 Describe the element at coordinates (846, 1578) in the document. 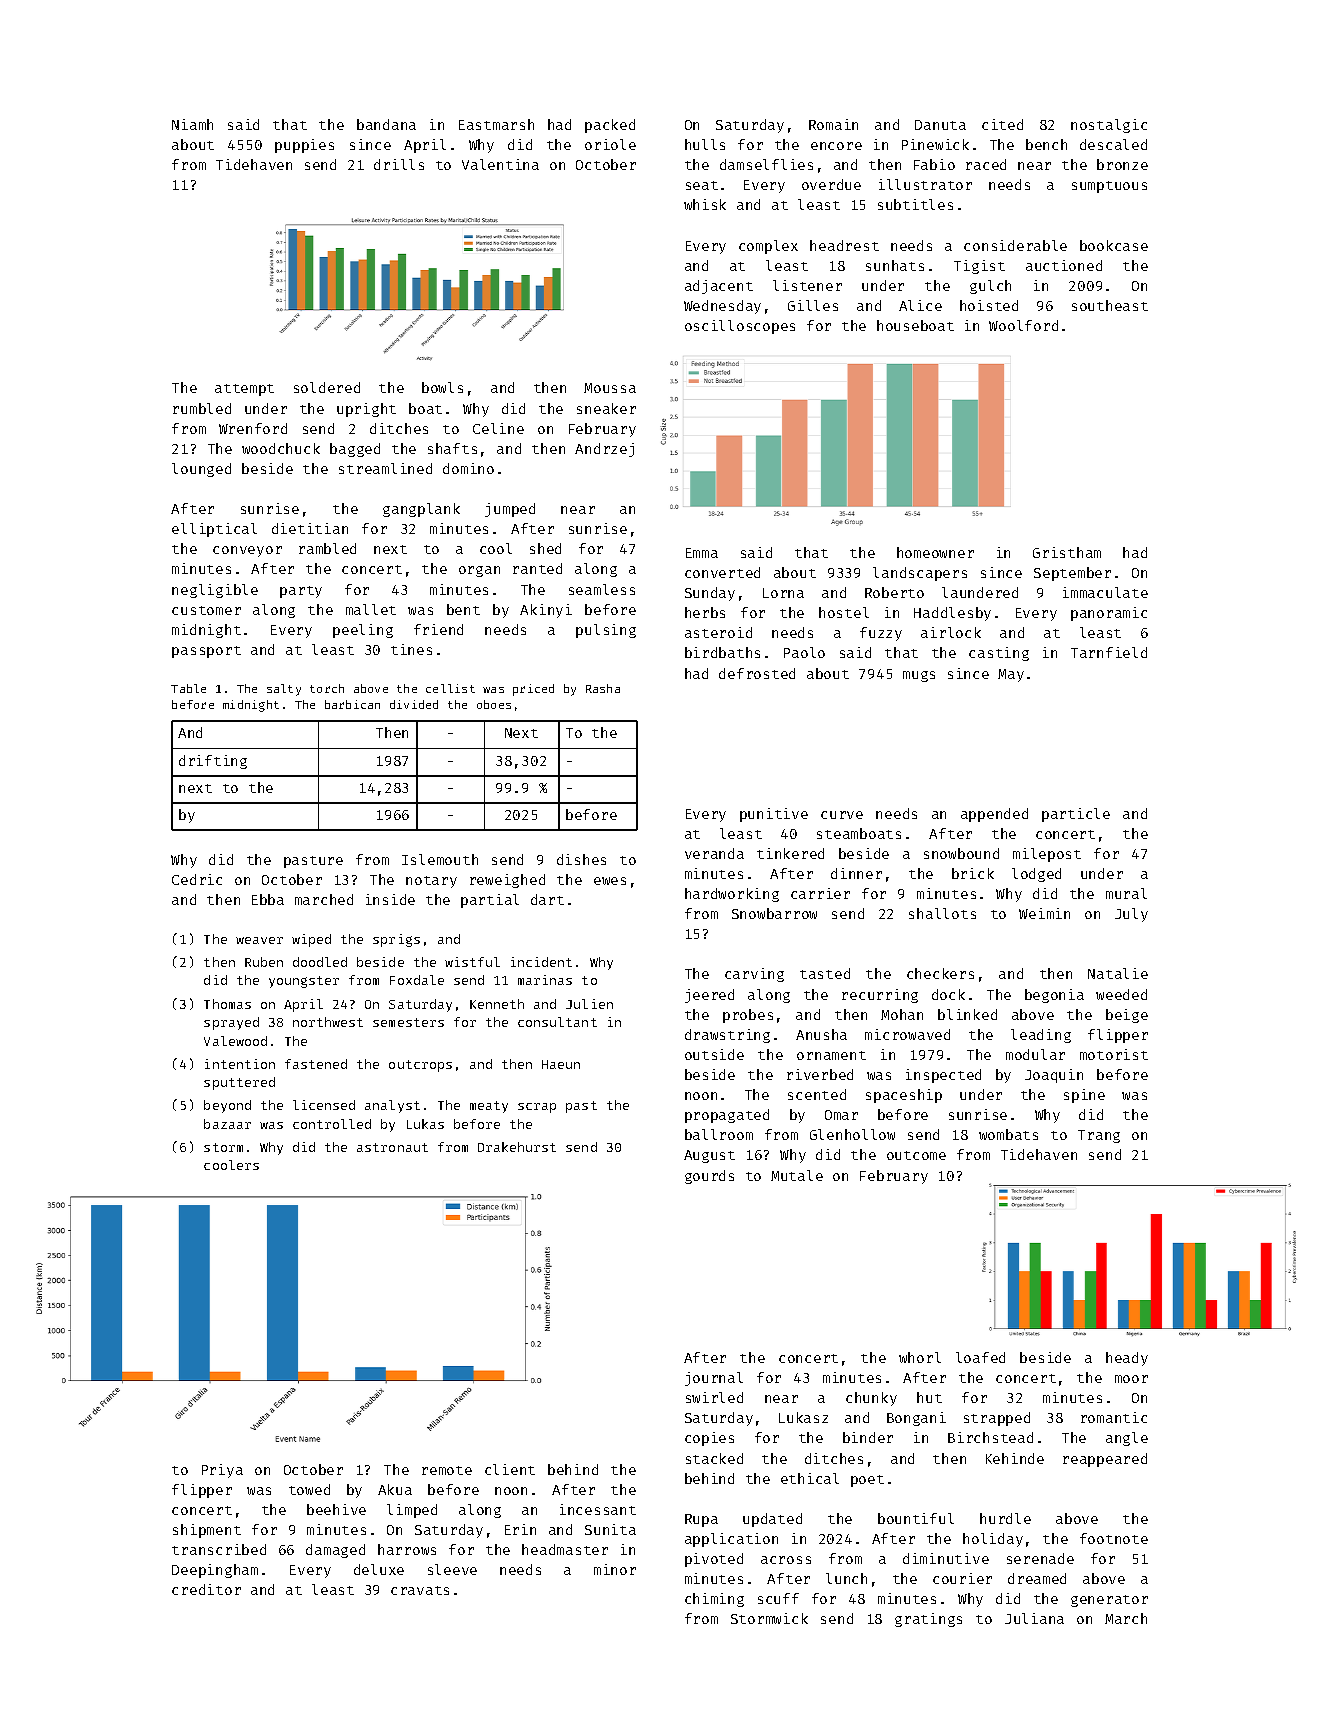

I see `lunch` at that location.
